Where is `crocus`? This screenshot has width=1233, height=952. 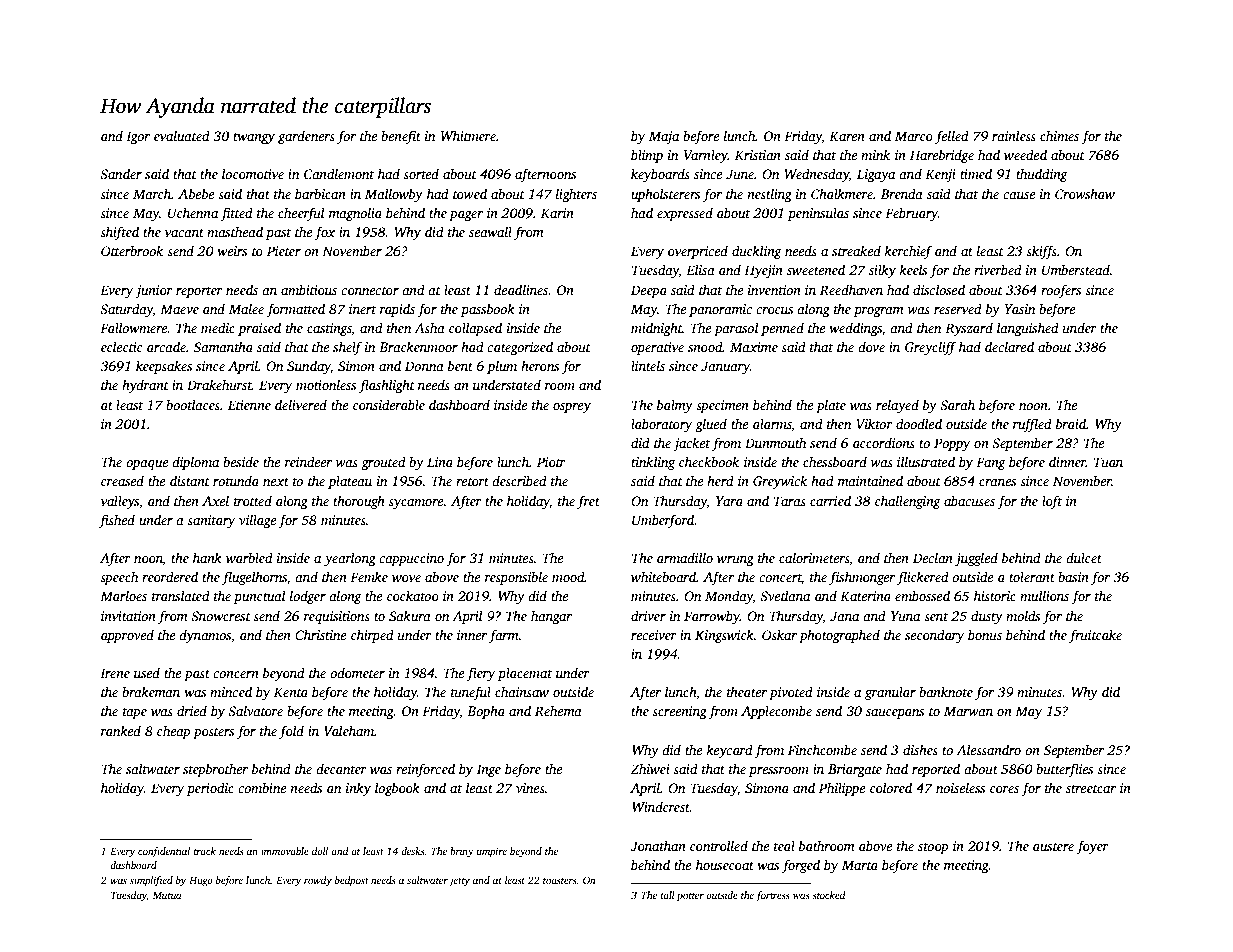 crocus is located at coordinates (774, 310).
